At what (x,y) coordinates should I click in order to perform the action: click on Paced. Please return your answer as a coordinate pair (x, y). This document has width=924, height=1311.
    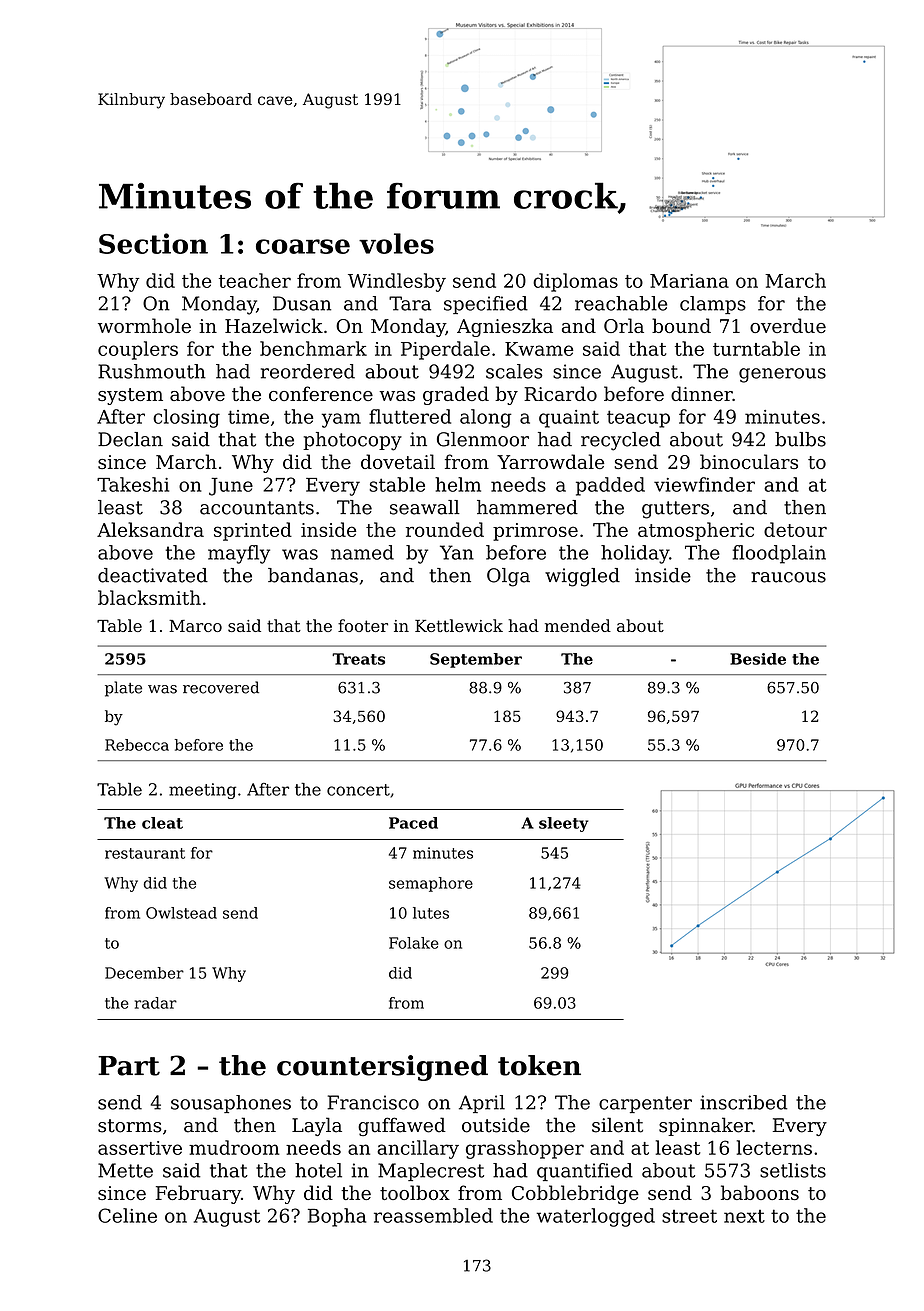
    Looking at the image, I should click on (413, 823).
